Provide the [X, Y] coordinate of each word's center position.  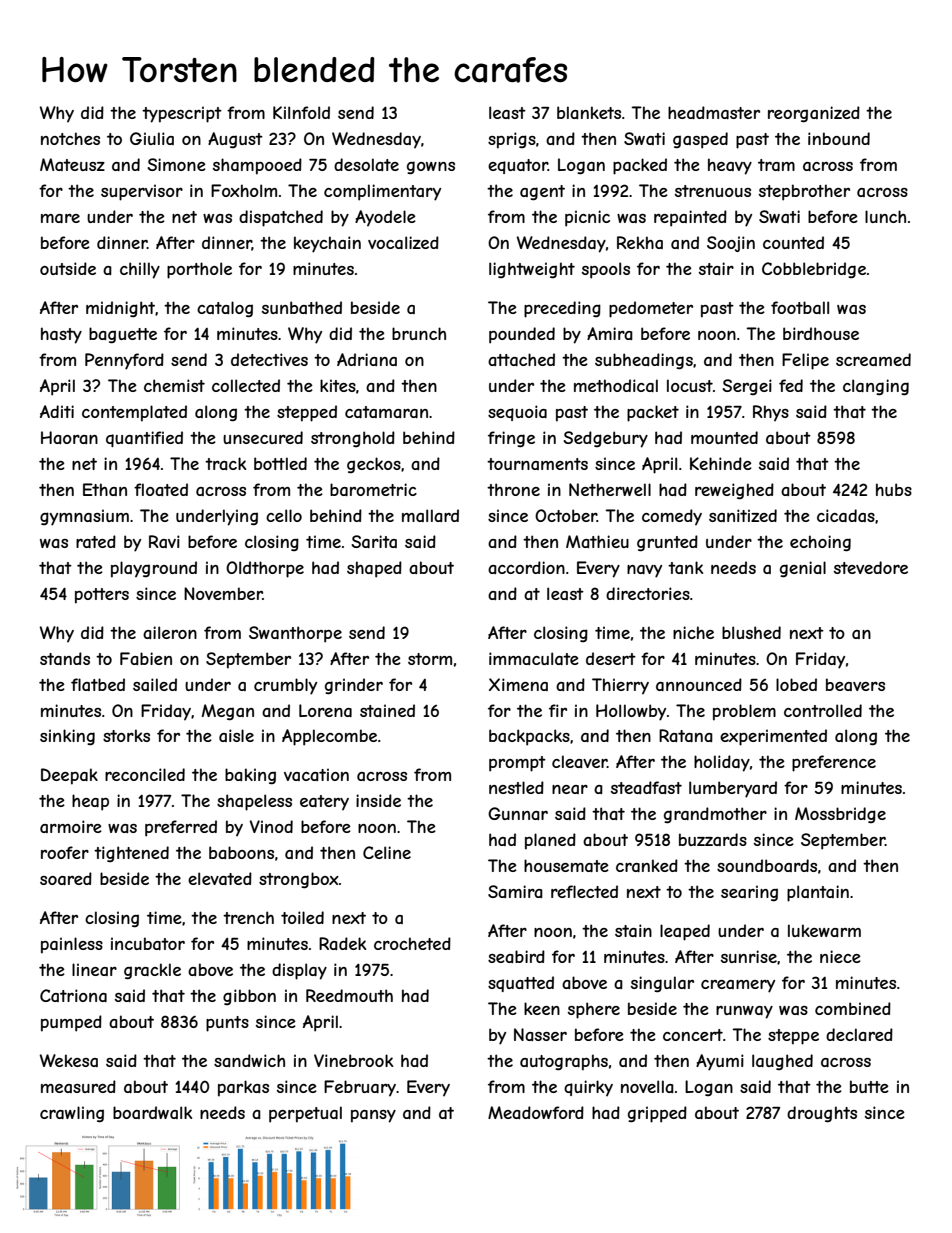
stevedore [871, 567]
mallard [430, 515]
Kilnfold [301, 112]
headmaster [714, 112]
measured [78, 1086]
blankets [589, 112]
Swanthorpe [295, 634]
